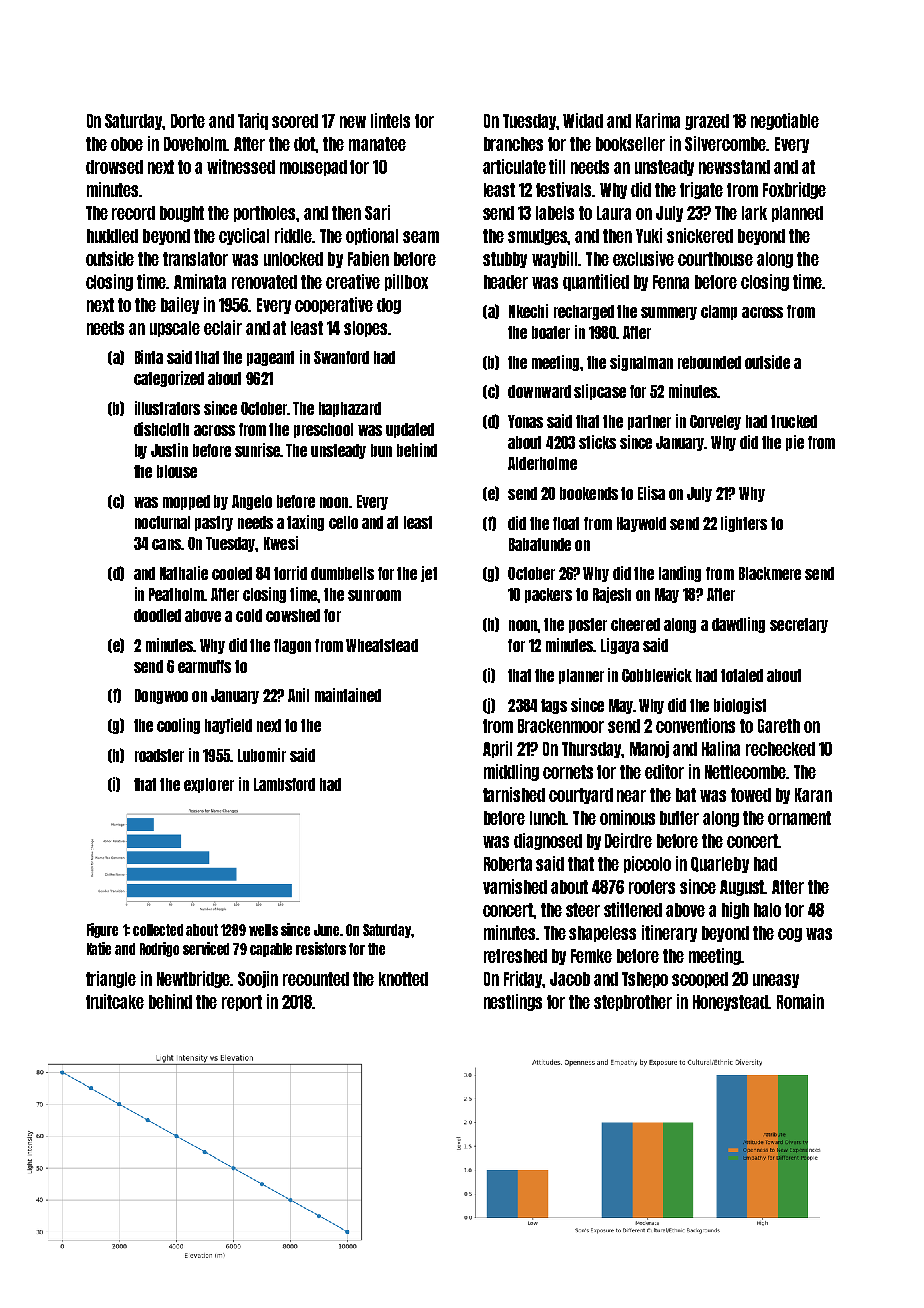  I want to click on Swanford, so click(341, 357).
